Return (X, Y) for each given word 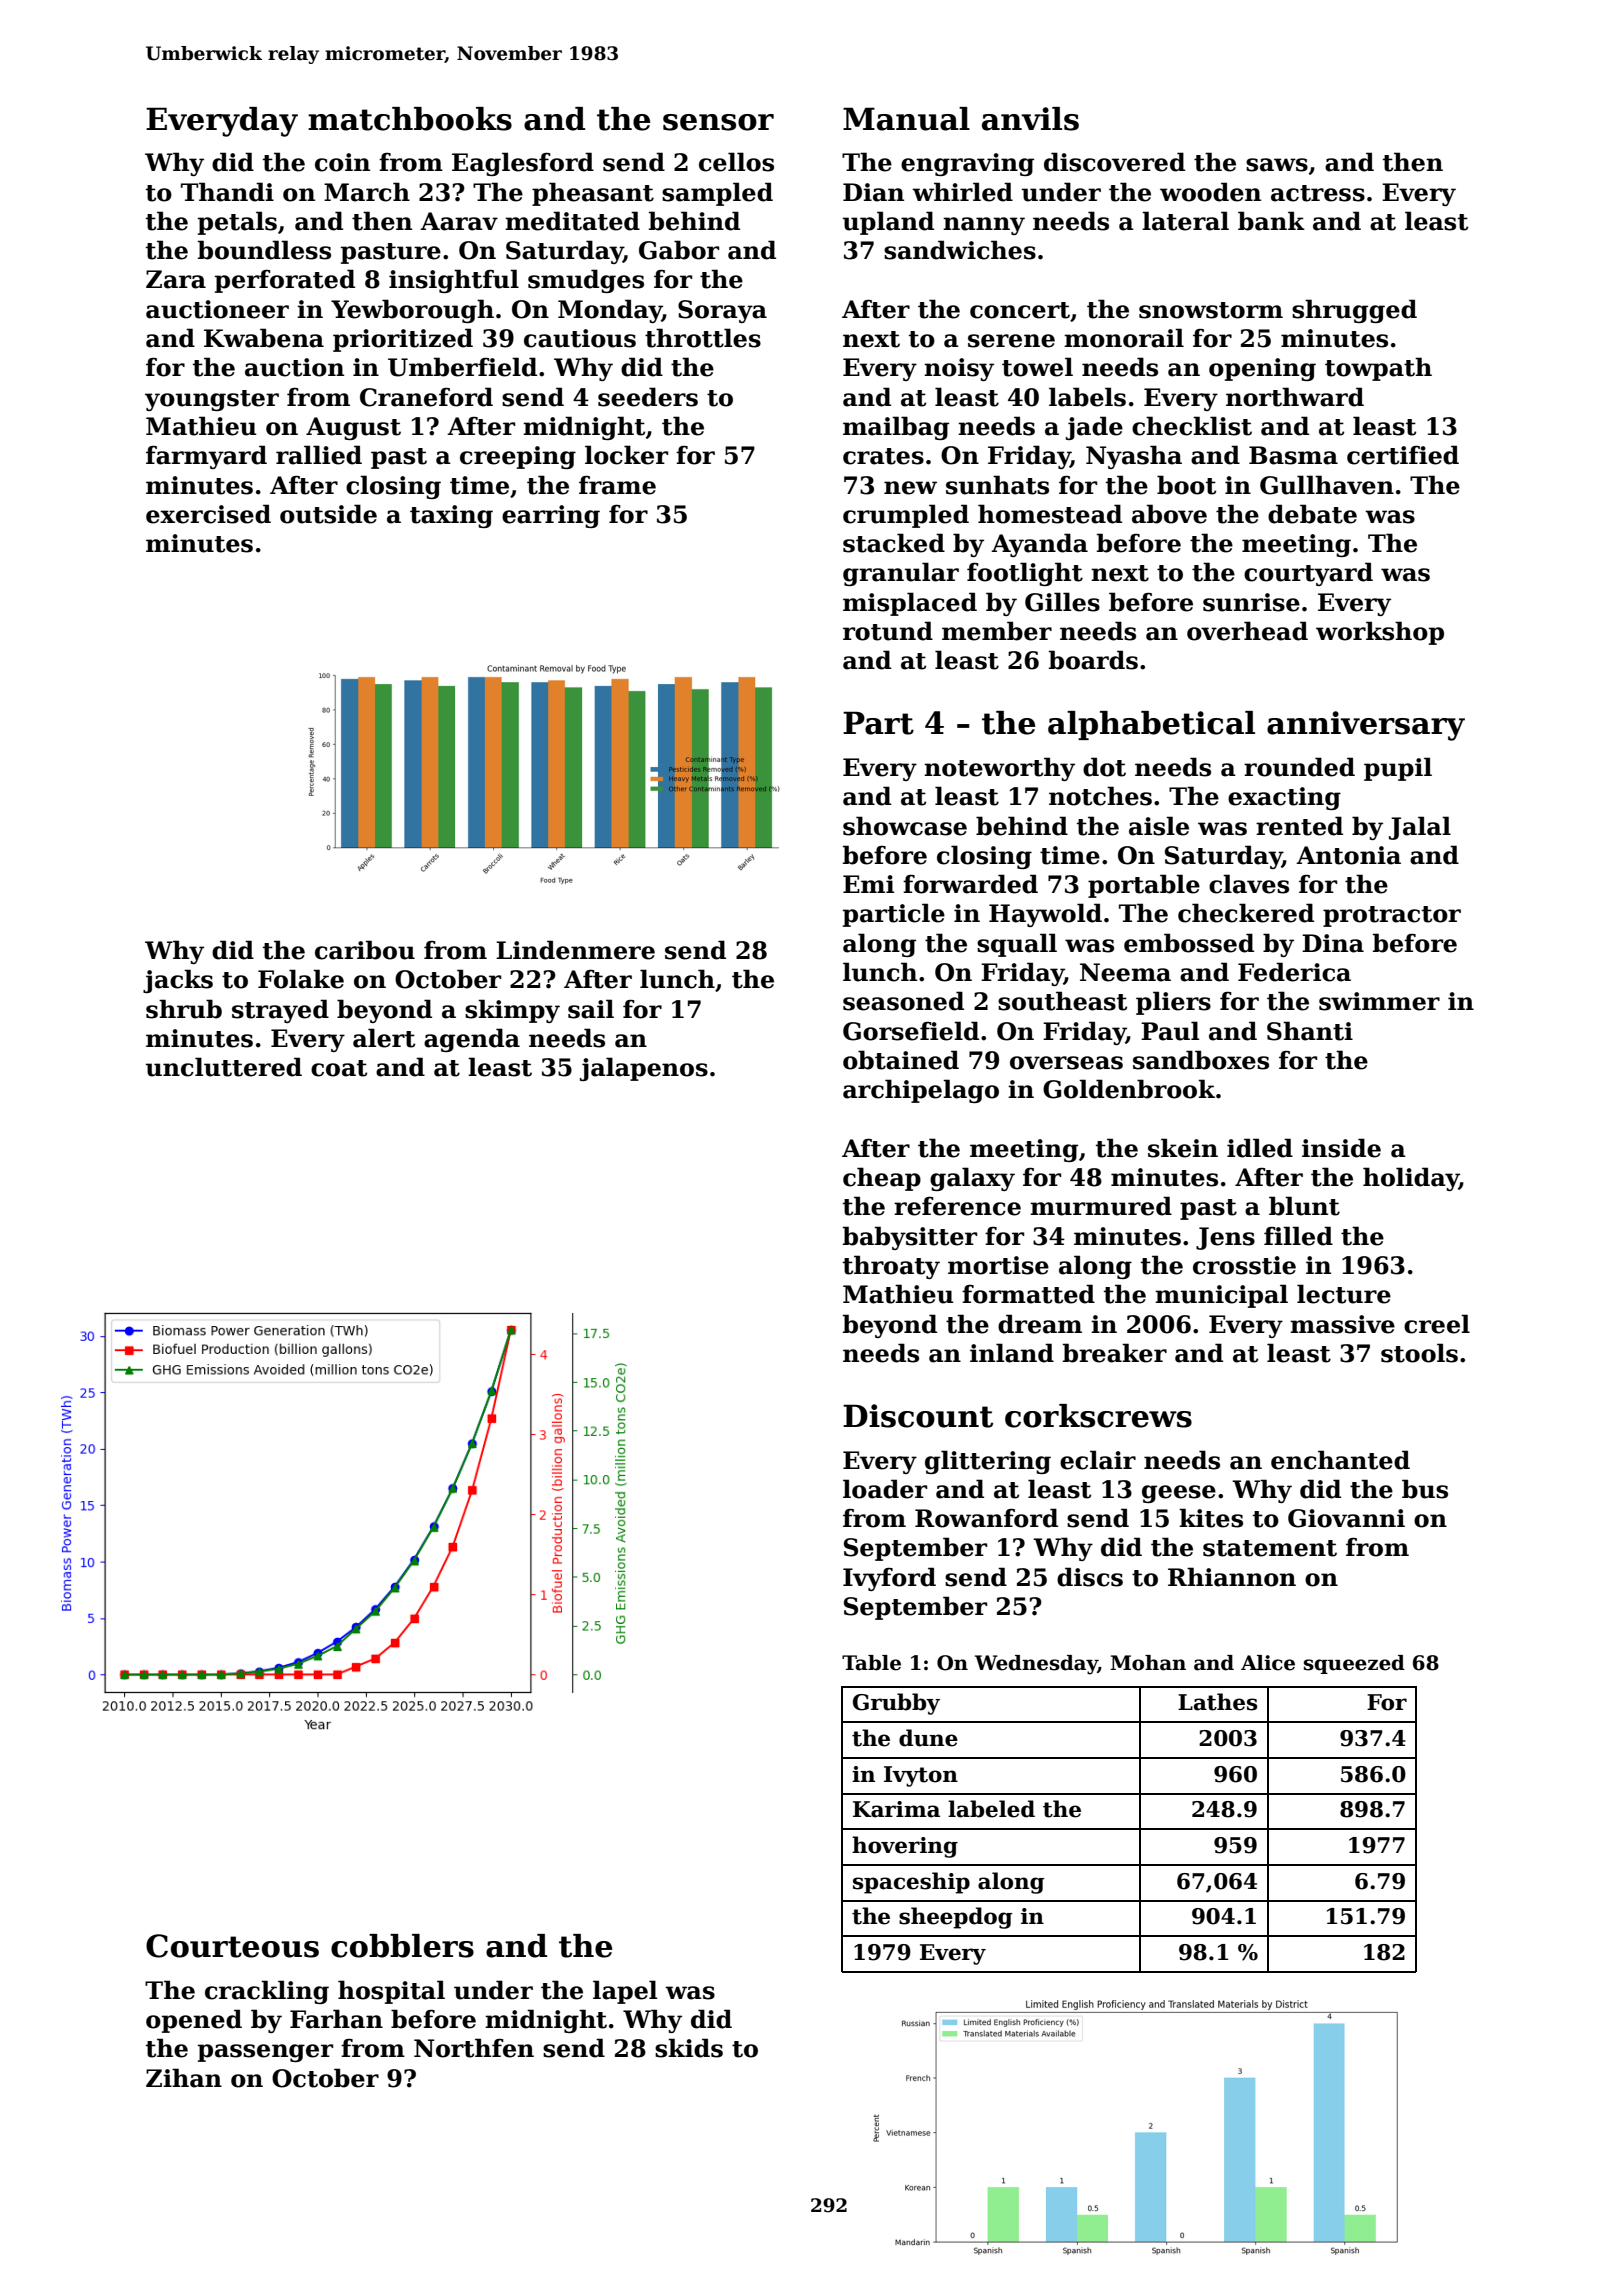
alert (384, 1038)
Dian (873, 192)
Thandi (227, 192)
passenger (265, 2053)
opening (1262, 369)
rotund (888, 631)
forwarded (970, 884)
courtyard (1308, 574)
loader (885, 1489)
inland (1012, 1353)
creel (1437, 1324)
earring (551, 516)
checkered (1246, 913)
